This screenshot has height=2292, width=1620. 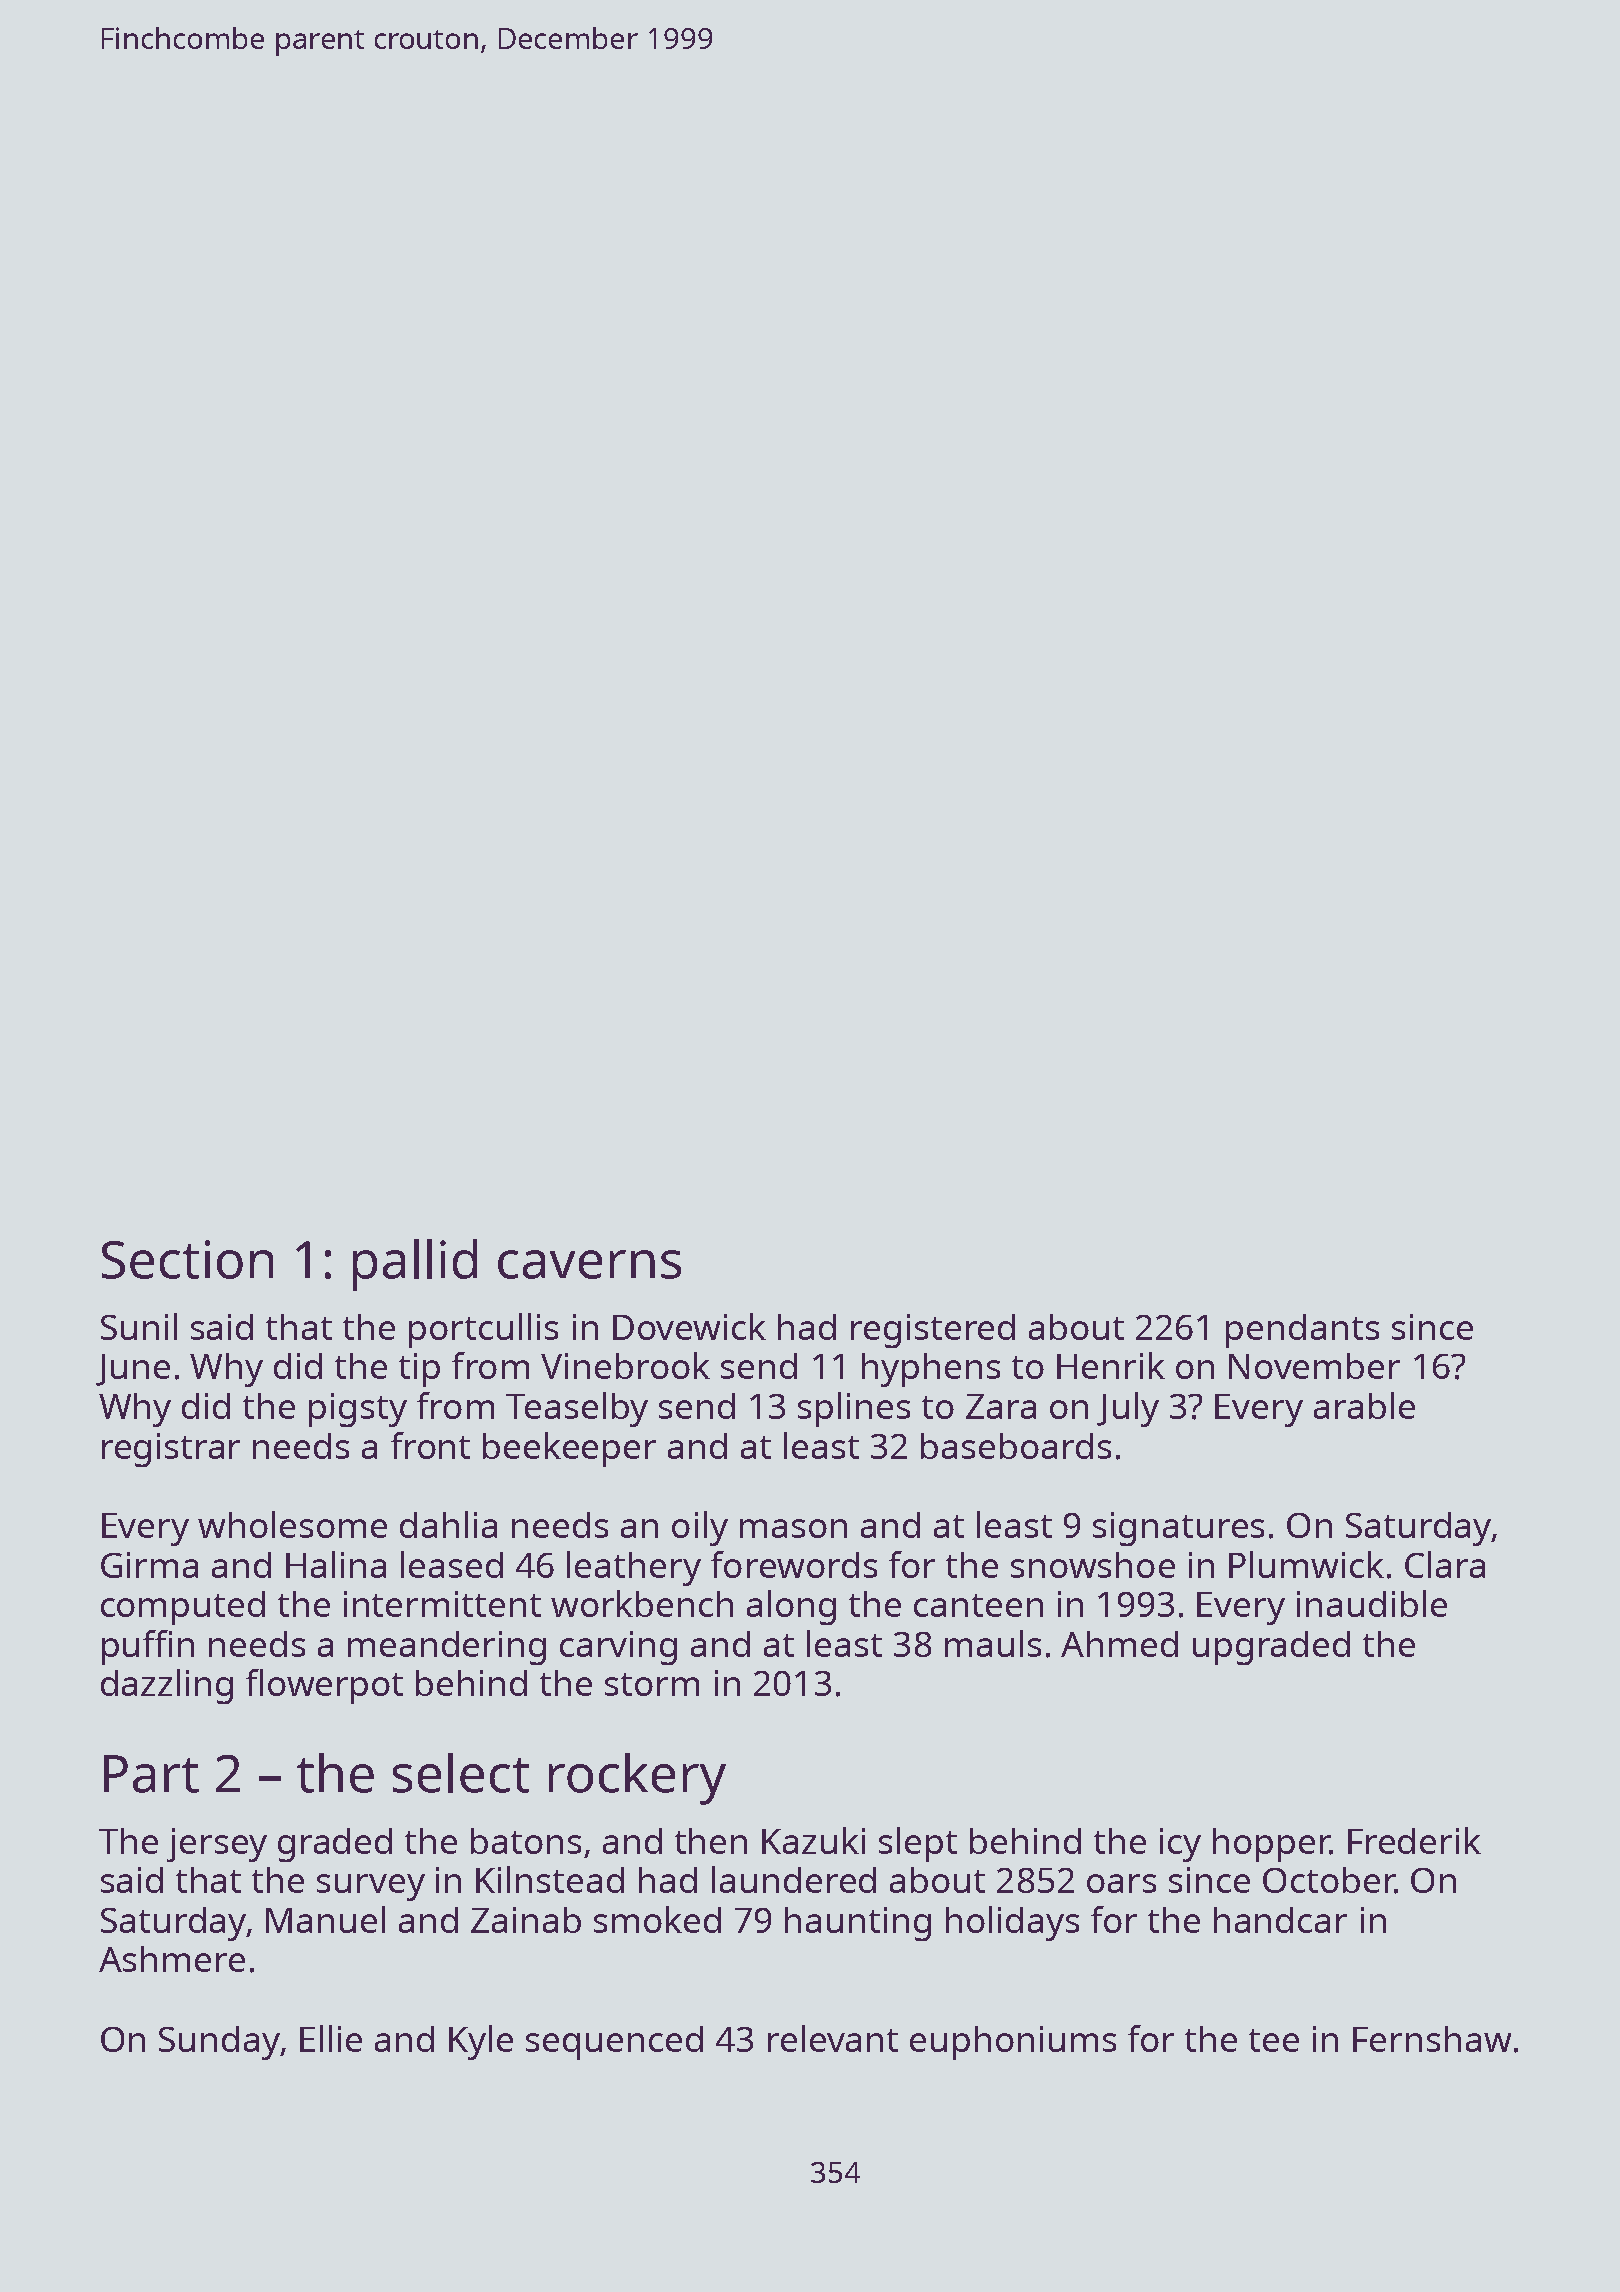 What do you see at coordinates (637, 1779) in the screenshot?
I see `rockery` at bounding box center [637, 1779].
